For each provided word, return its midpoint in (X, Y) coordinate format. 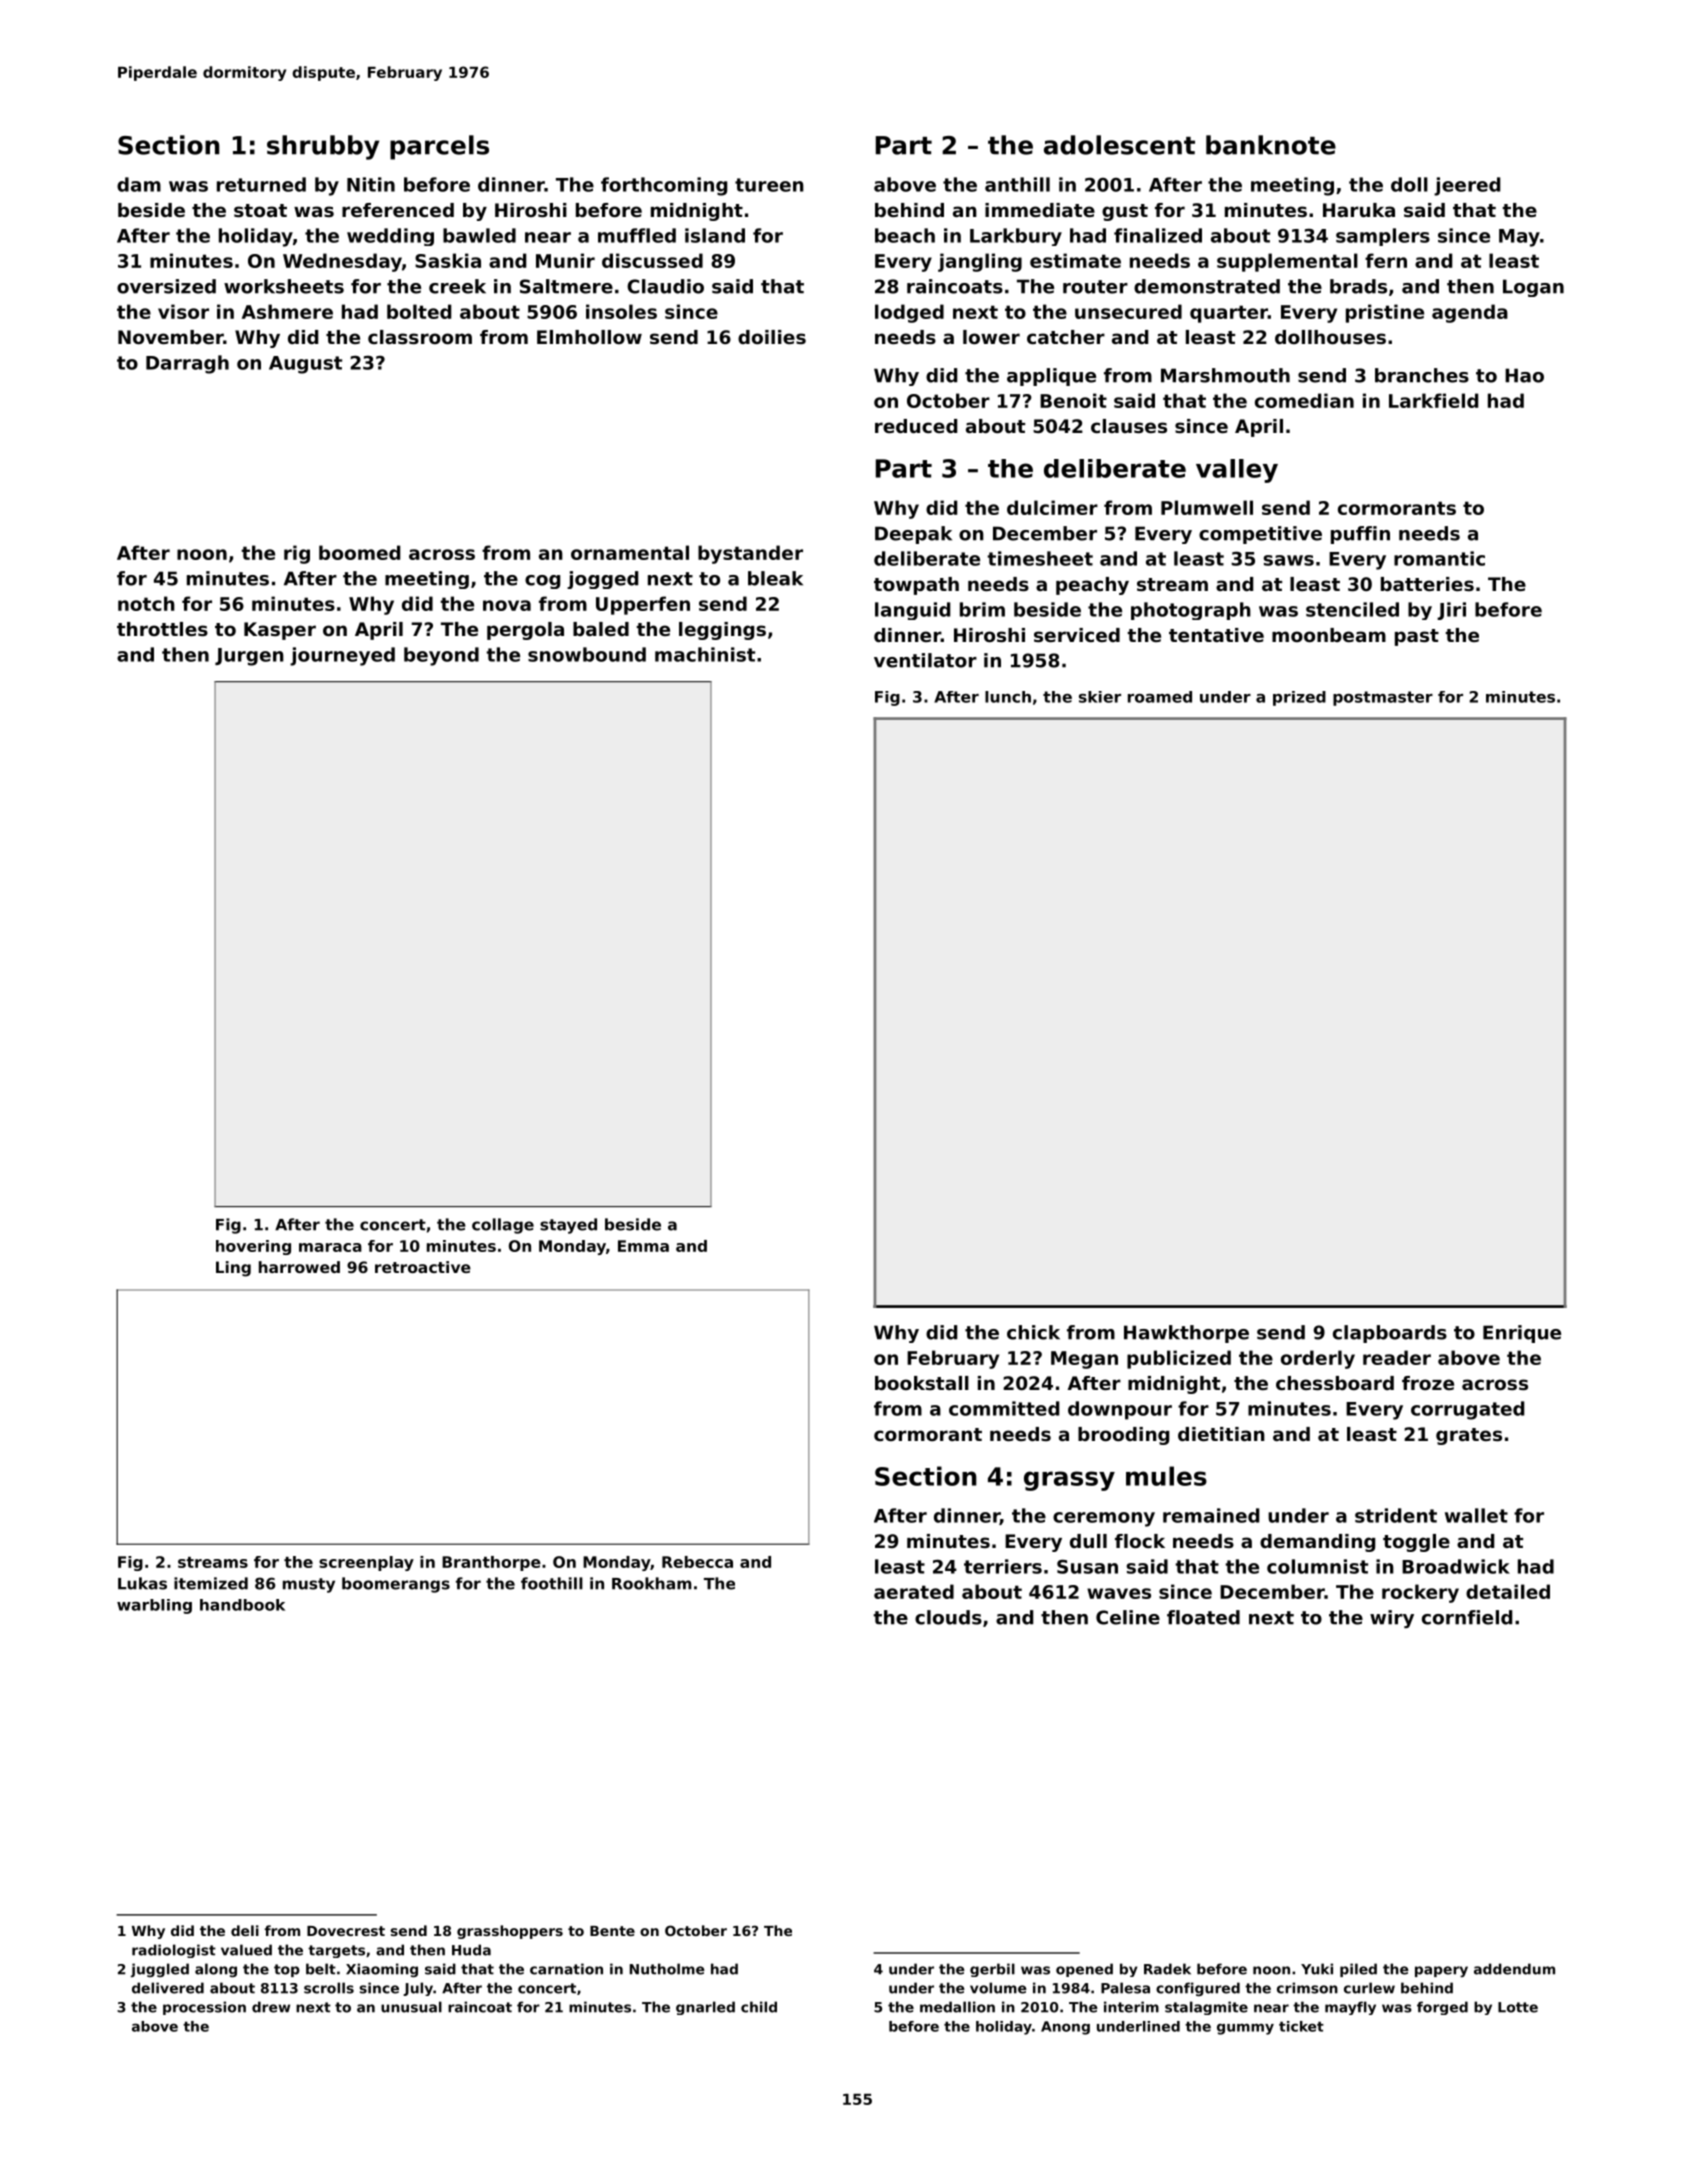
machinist (705, 654)
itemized (211, 1583)
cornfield (1467, 1617)
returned (261, 184)
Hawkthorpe (1186, 1334)
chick (1033, 1332)
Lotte (1518, 2007)
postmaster (1383, 698)
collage (503, 1226)
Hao (1524, 375)
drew (271, 2007)
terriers (1003, 1566)
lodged (909, 313)
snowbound (587, 654)
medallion (957, 2007)
